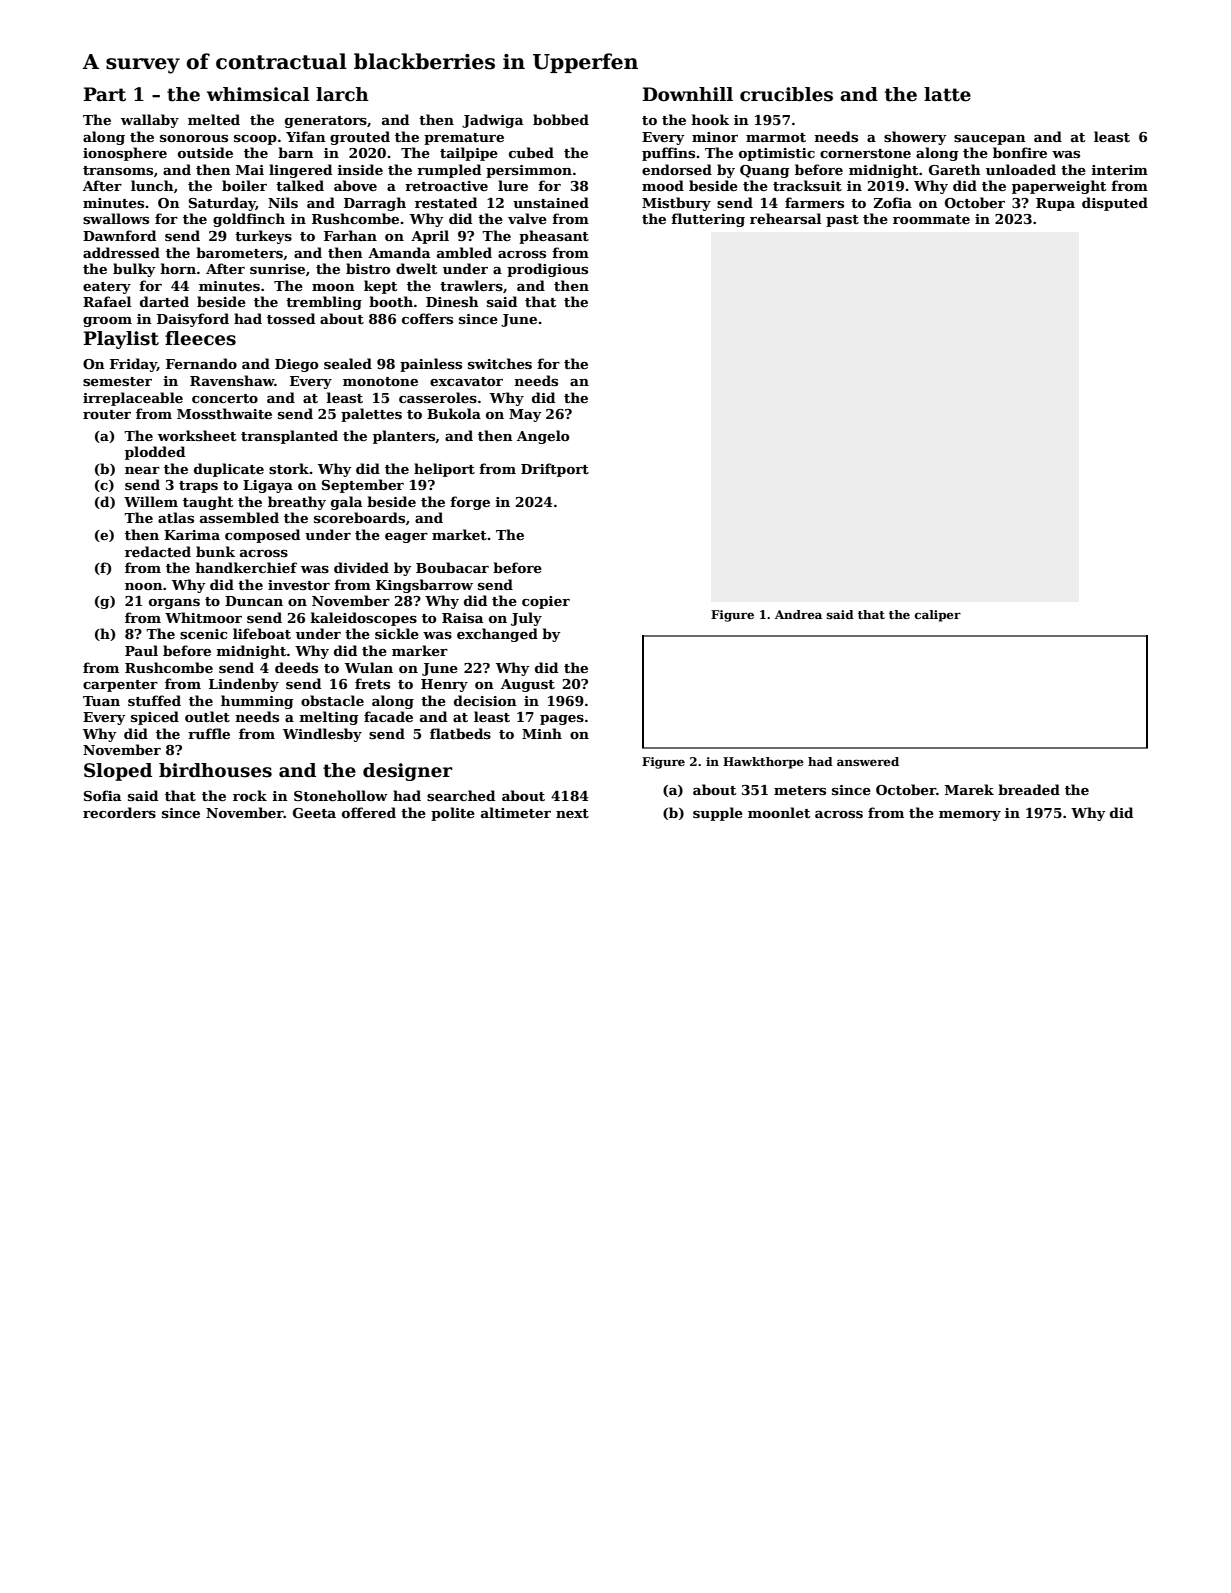 The width and height of the page is (1231, 1593). I want to click on Kingsbarrow, so click(424, 586).
